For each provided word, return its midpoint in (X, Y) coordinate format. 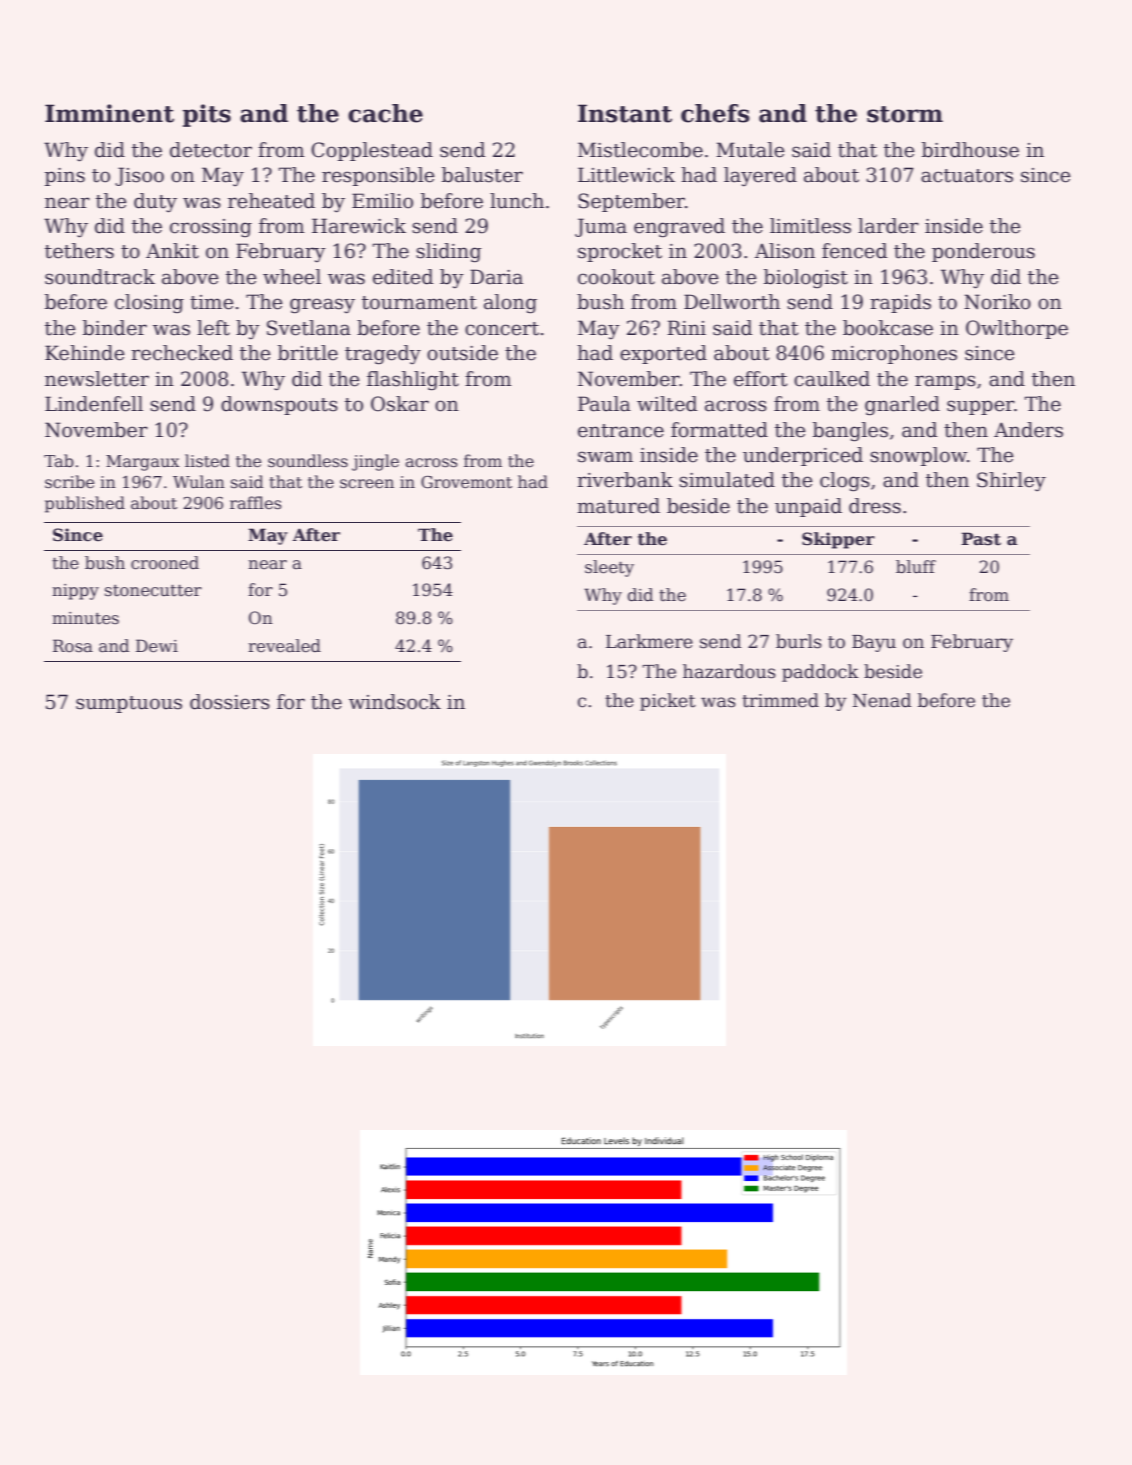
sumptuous (129, 704)
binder (115, 328)
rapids (900, 303)
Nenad (882, 700)
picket (668, 702)
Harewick (359, 226)
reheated (271, 201)
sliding (449, 253)
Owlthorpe (1017, 329)
